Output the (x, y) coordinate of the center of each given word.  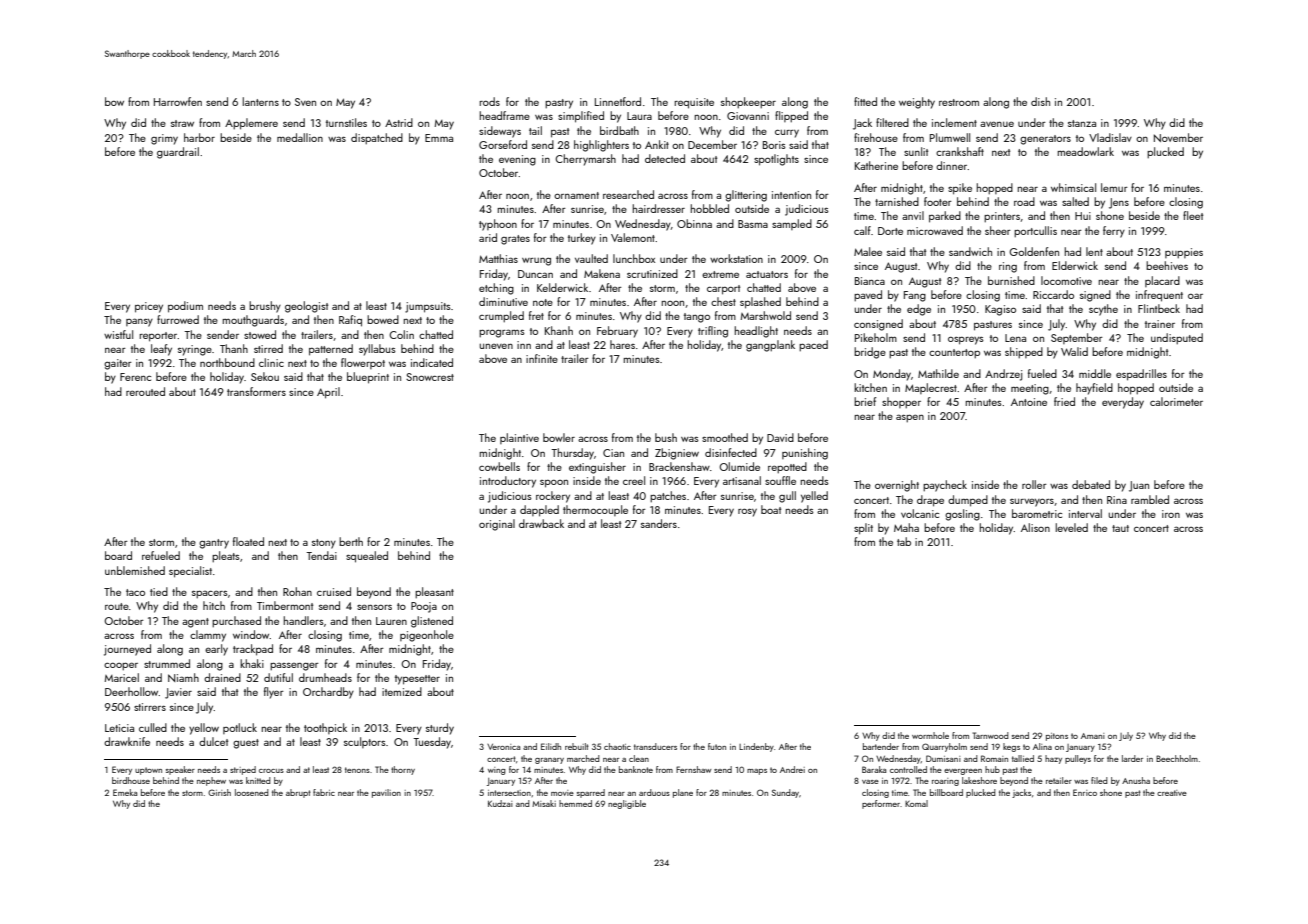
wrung (536, 262)
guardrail (178, 153)
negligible (627, 804)
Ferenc (135, 377)
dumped (968, 501)
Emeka (125, 792)
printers (1002, 217)
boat (771, 509)
